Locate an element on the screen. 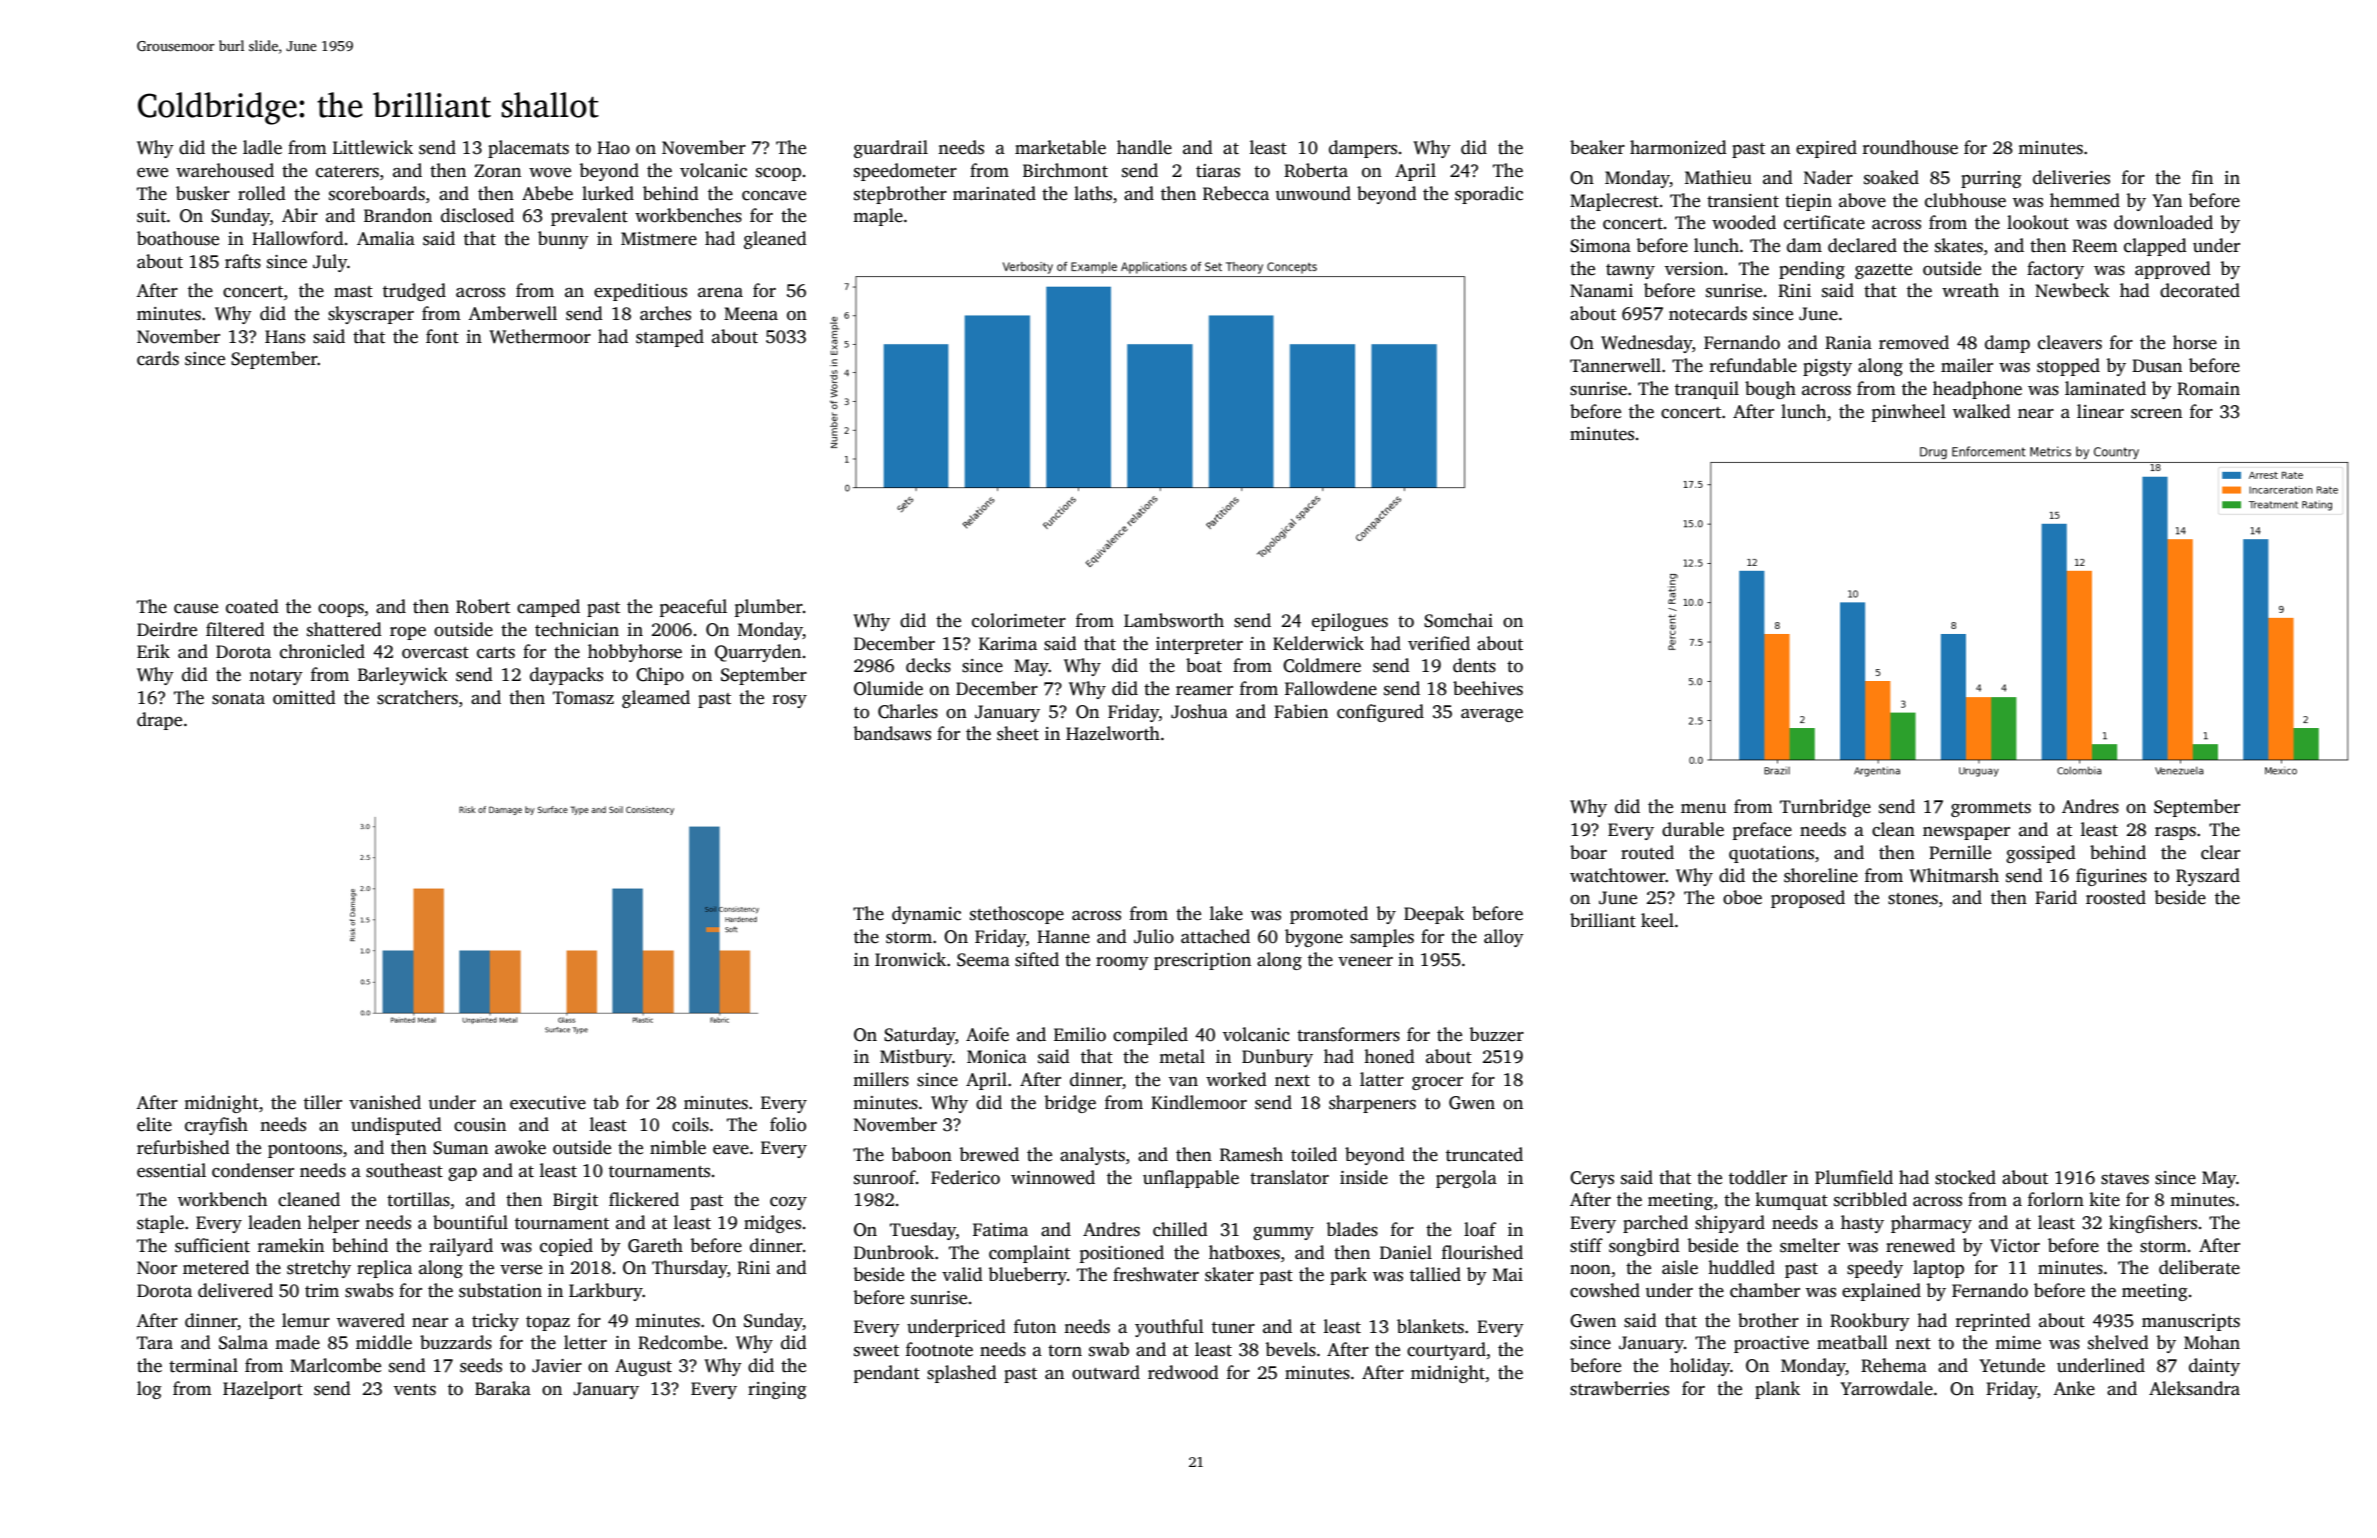 The height and width of the screenshot is (1538, 2377). vanished is located at coordinates (385, 1102).
